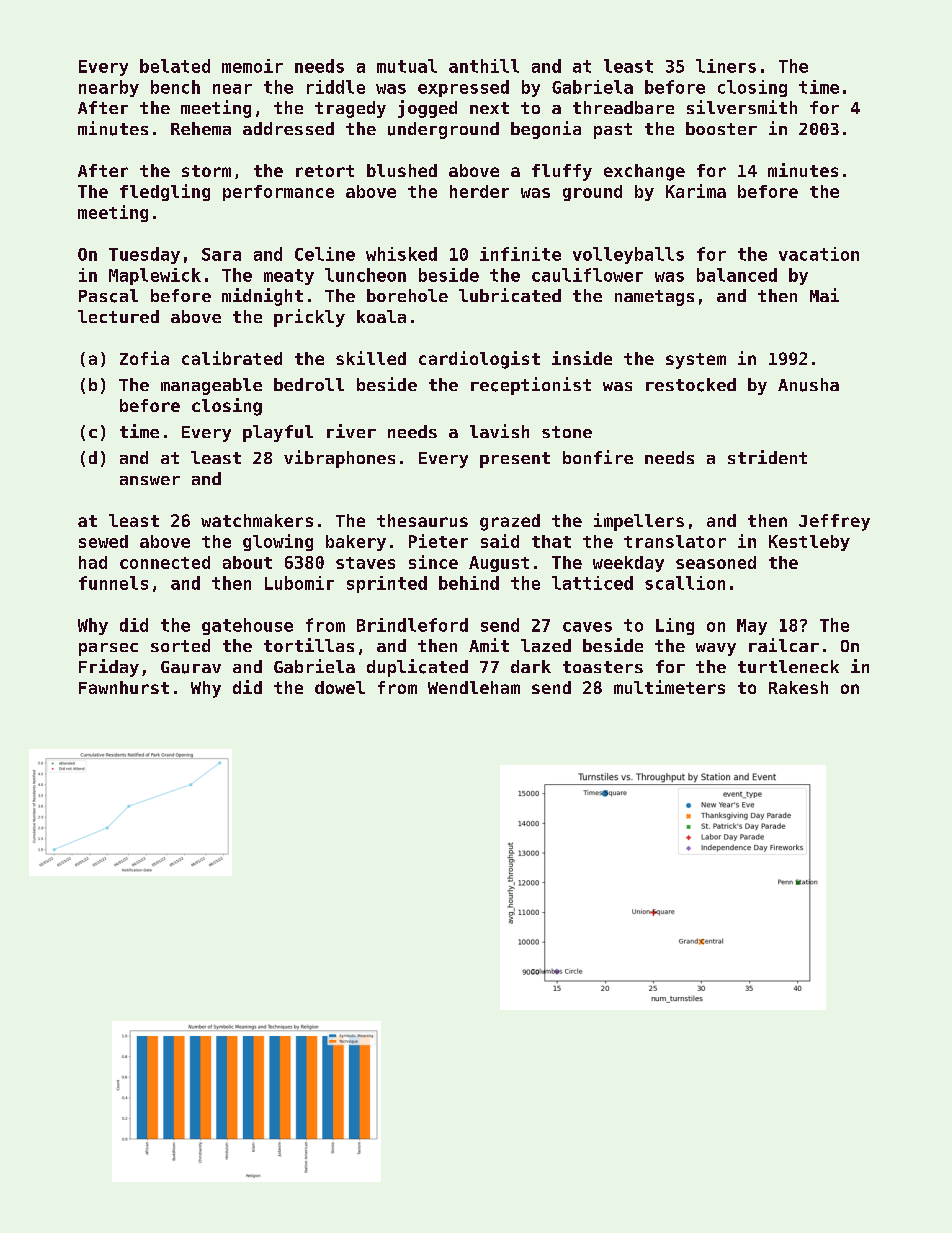  What do you see at coordinates (531, 386) in the screenshot?
I see `receptionist` at bounding box center [531, 386].
